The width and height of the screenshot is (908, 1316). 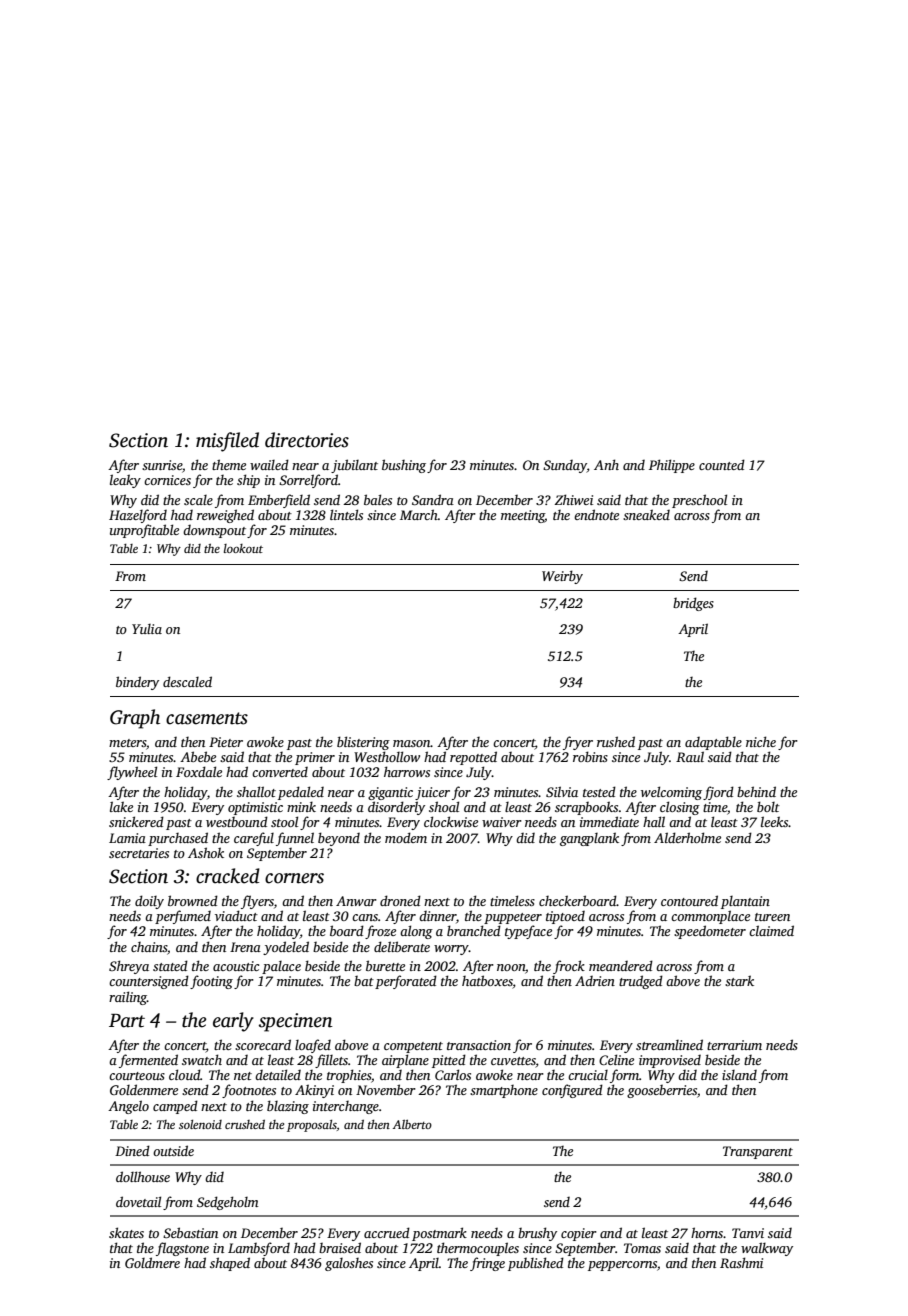 I want to click on March, so click(x=419, y=514).
